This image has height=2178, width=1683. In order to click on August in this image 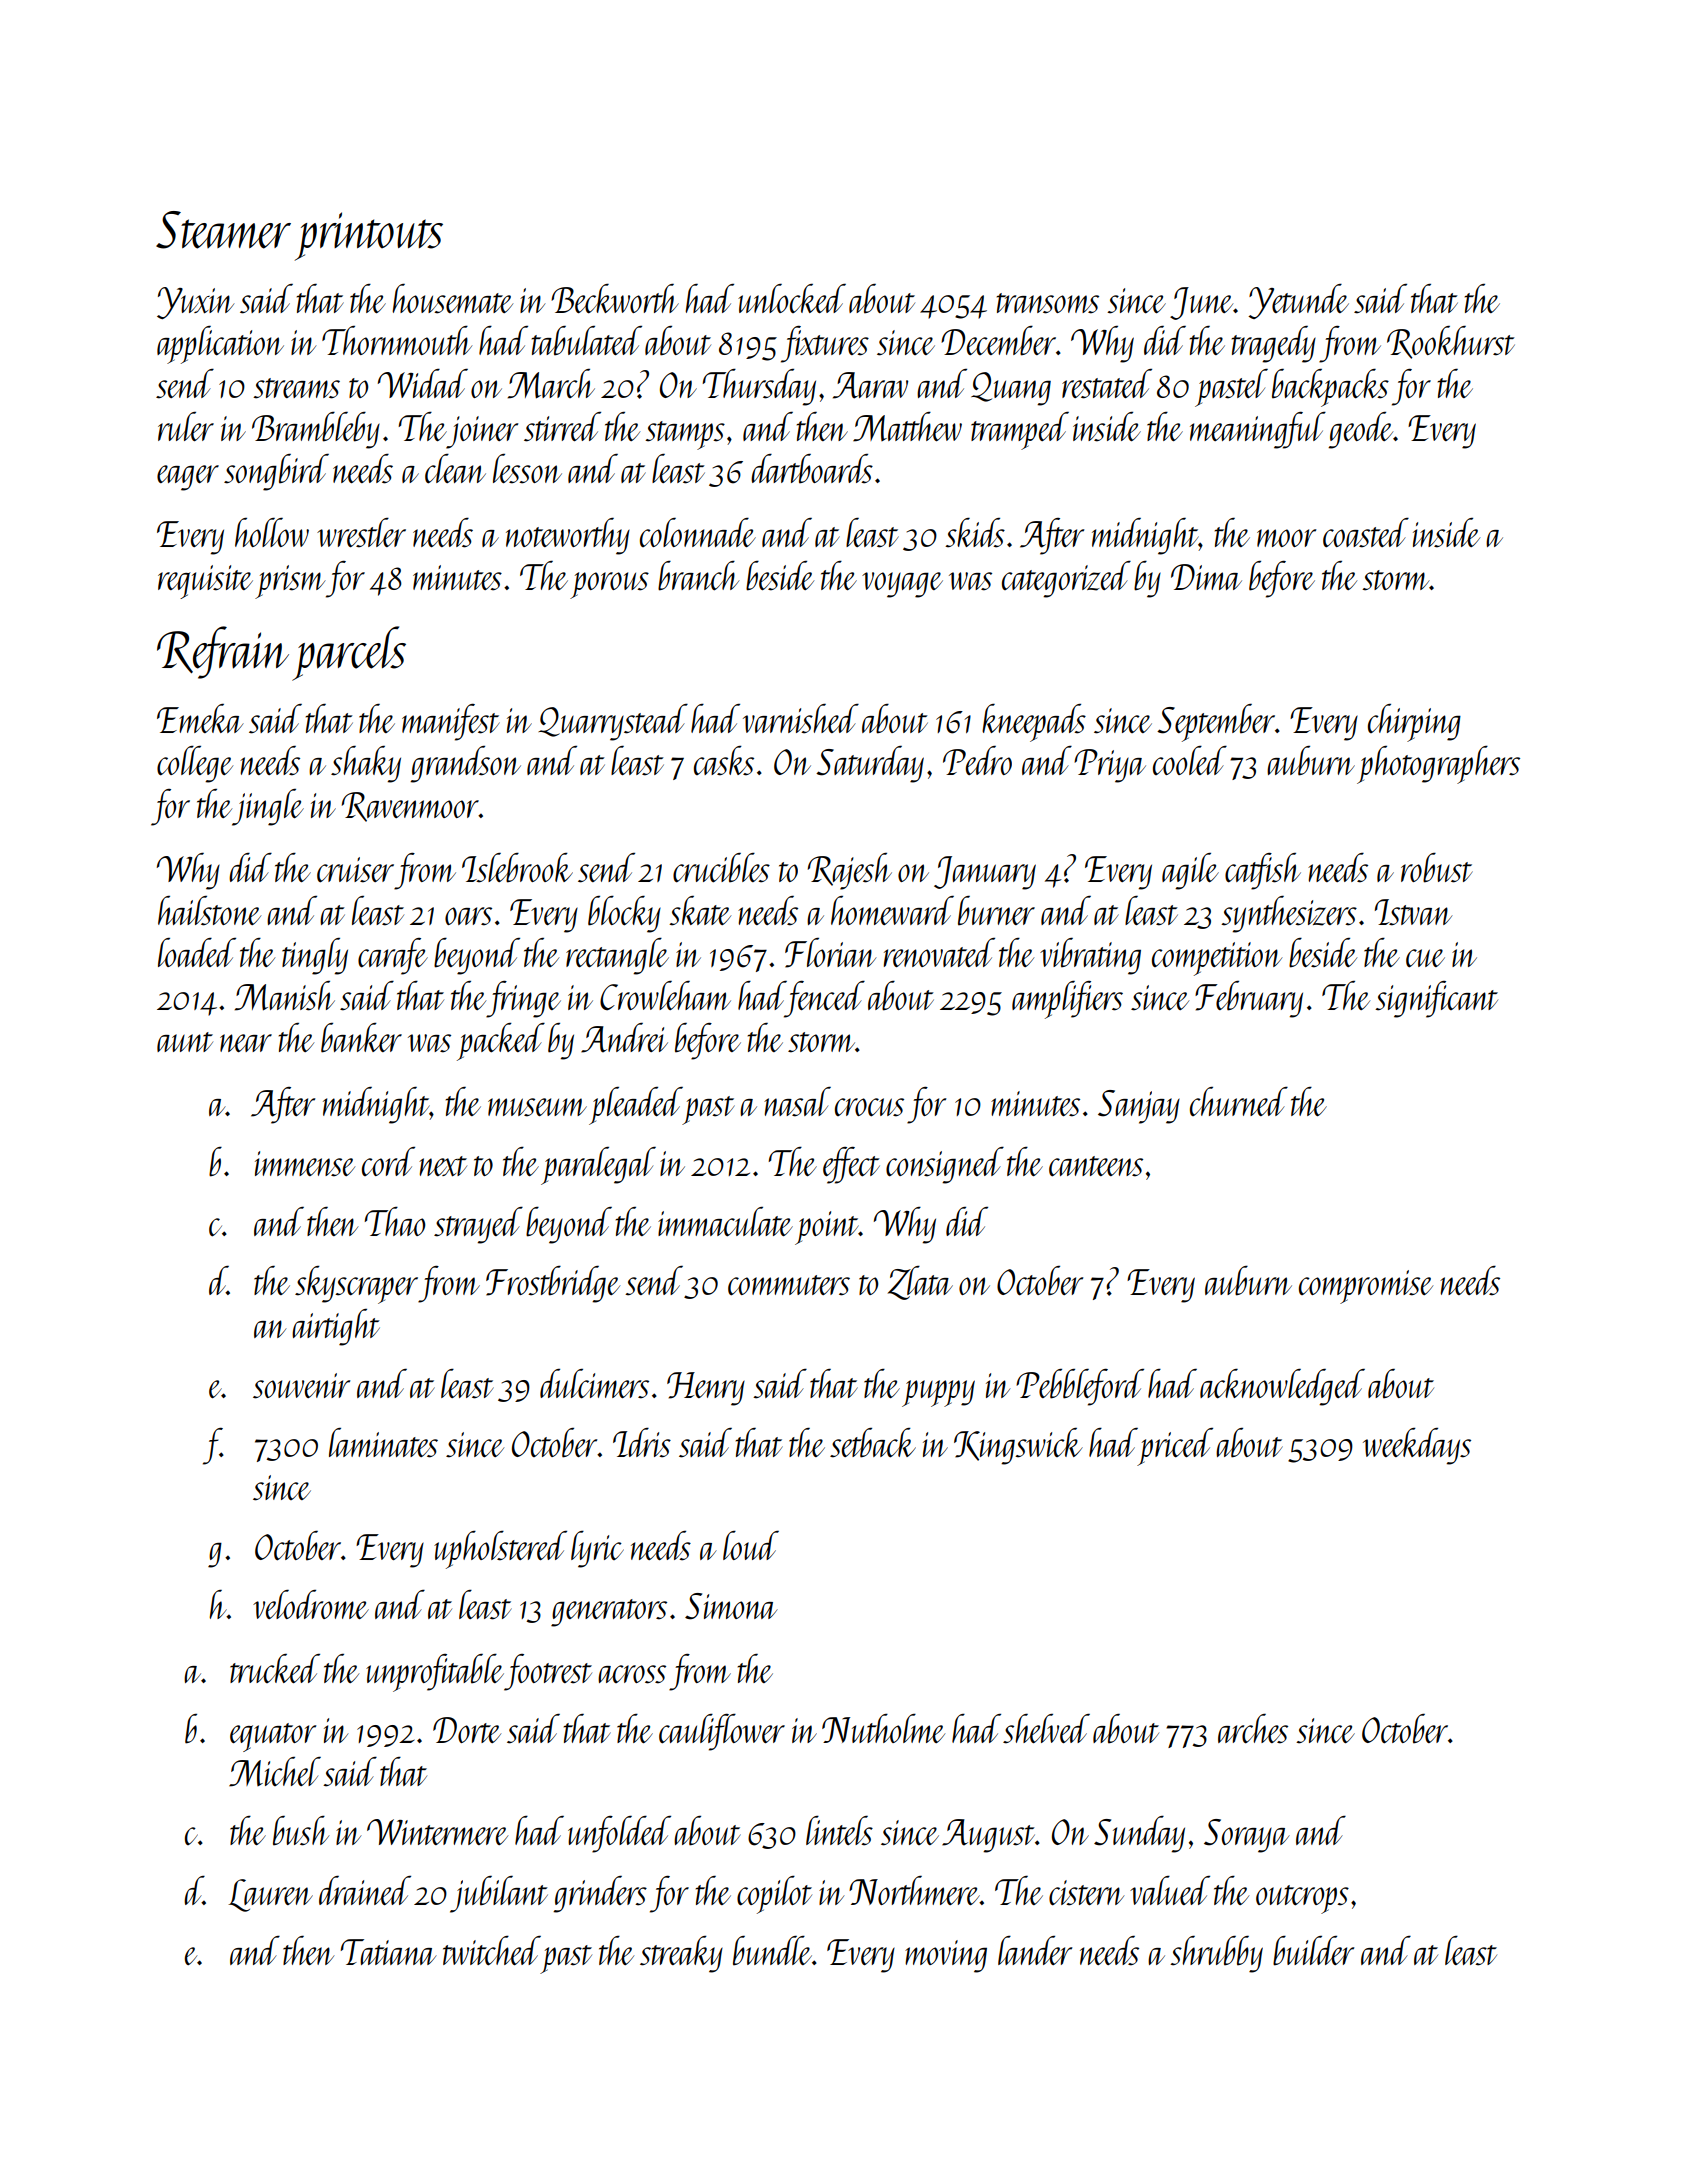, I will do `click(988, 1836)`.
